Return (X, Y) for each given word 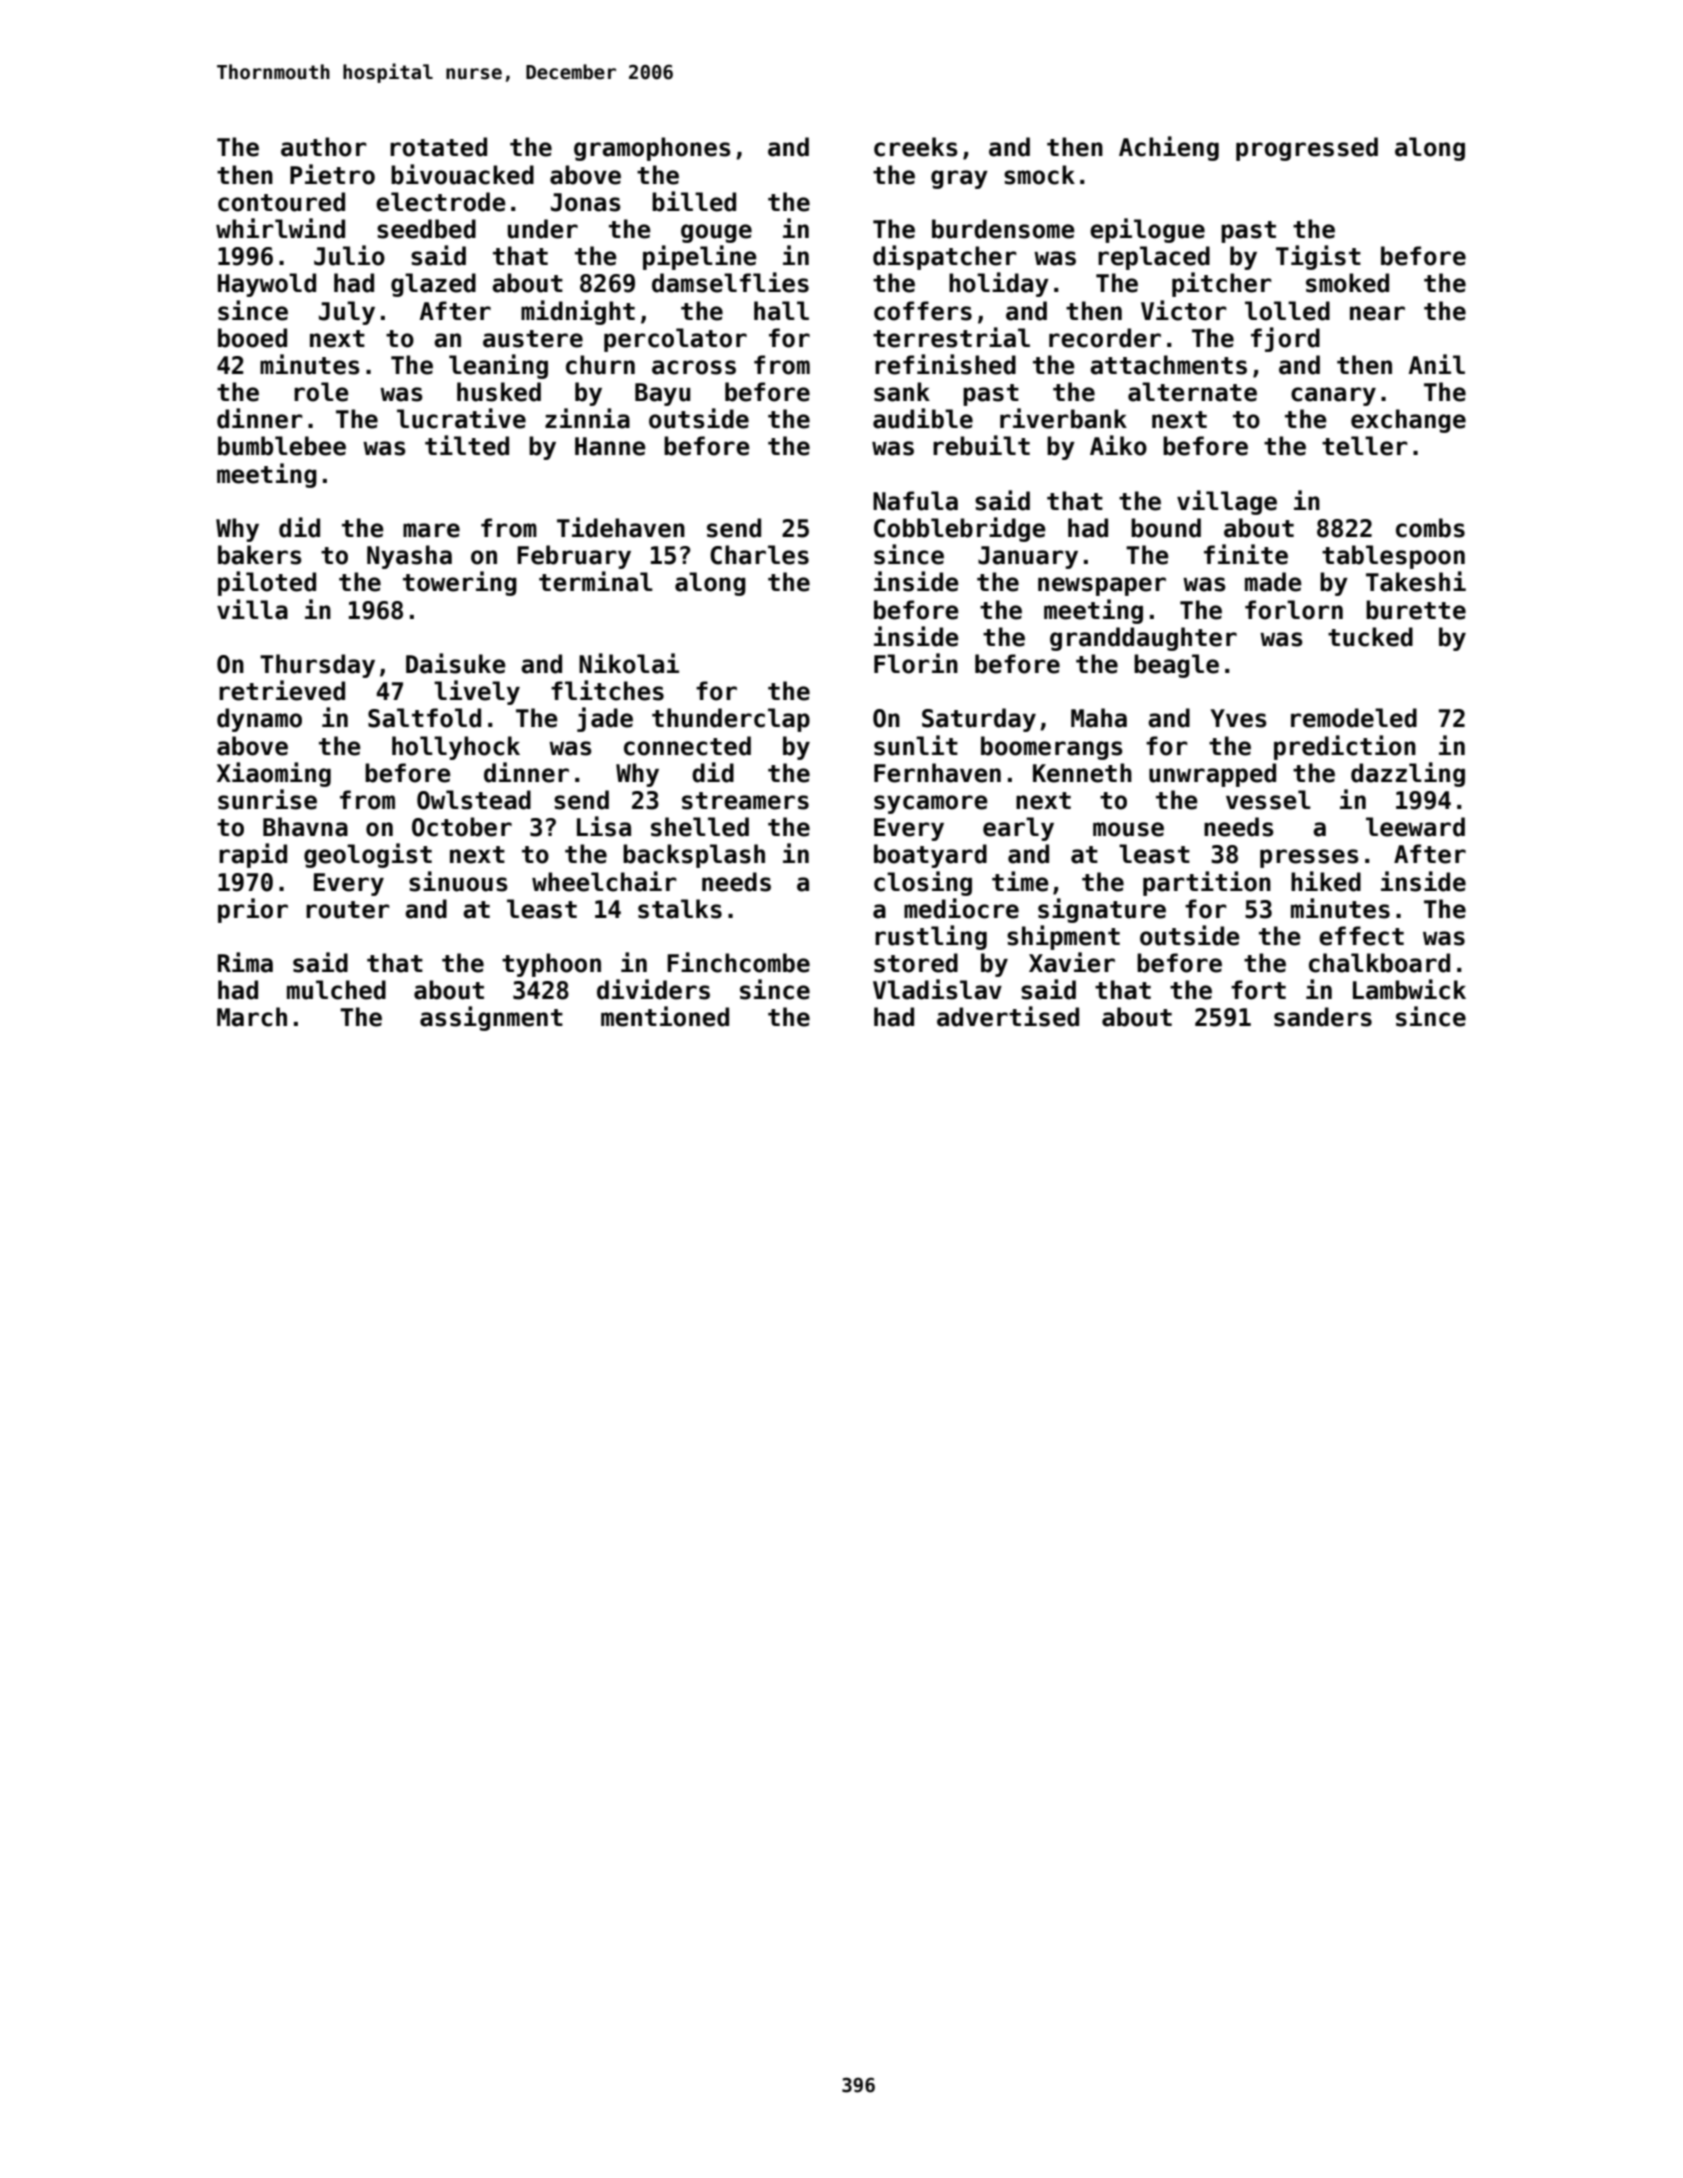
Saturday (979, 720)
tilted (467, 445)
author (324, 147)
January (1028, 557)
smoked (1347, 283)
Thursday (317, 666)
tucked (1370, 637)
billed (694, 201)
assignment (491, 1018)
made (1273, 582)
